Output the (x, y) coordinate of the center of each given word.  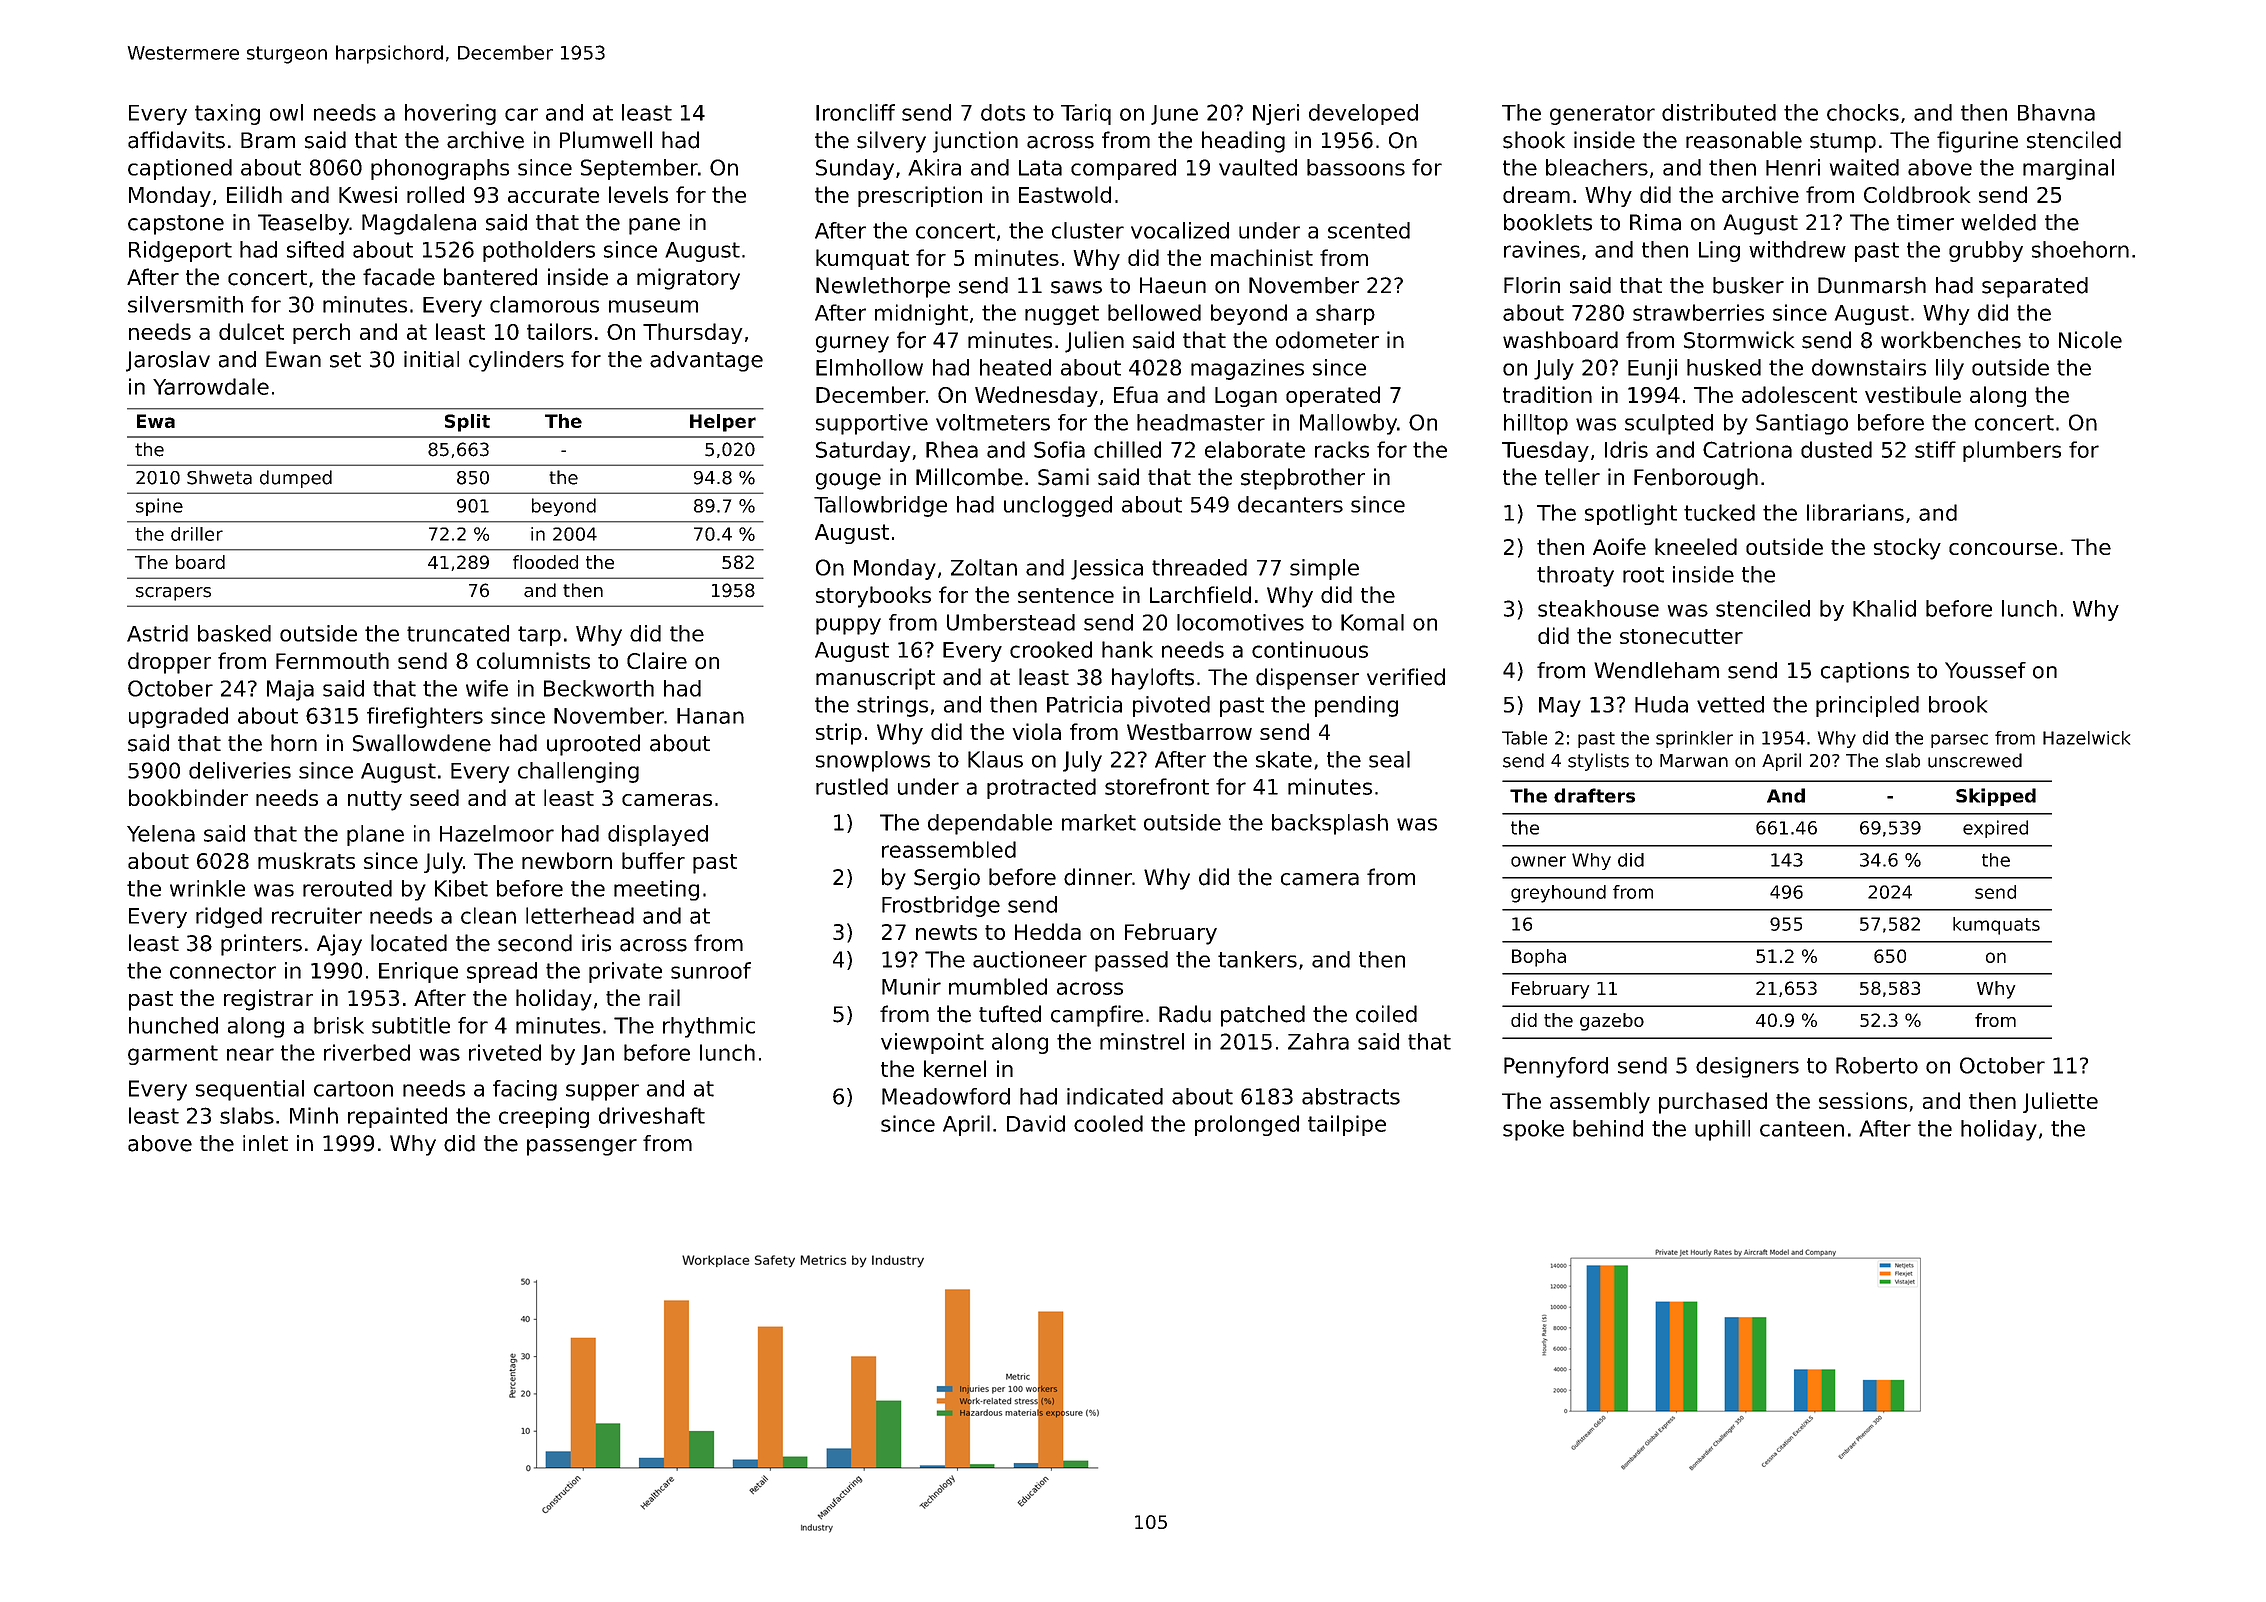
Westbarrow (1189, 731)
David (1036, 1123)
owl (286, 112)
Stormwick (1739, 340)
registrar (268, 1000)
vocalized (1180, 230)
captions (1865, 672)
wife (487, 688)
